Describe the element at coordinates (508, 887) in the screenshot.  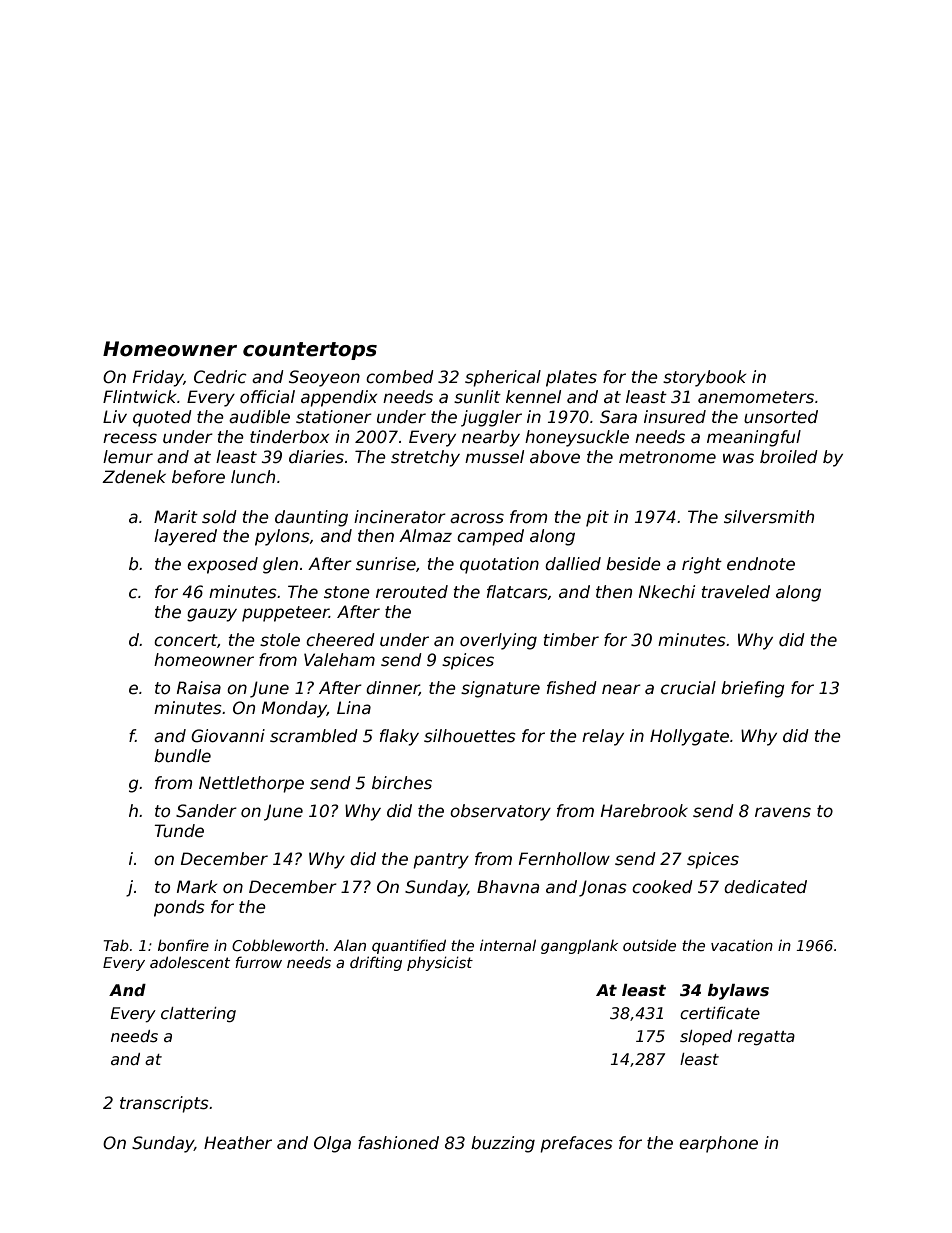
I see `Bhavna` at that location.
